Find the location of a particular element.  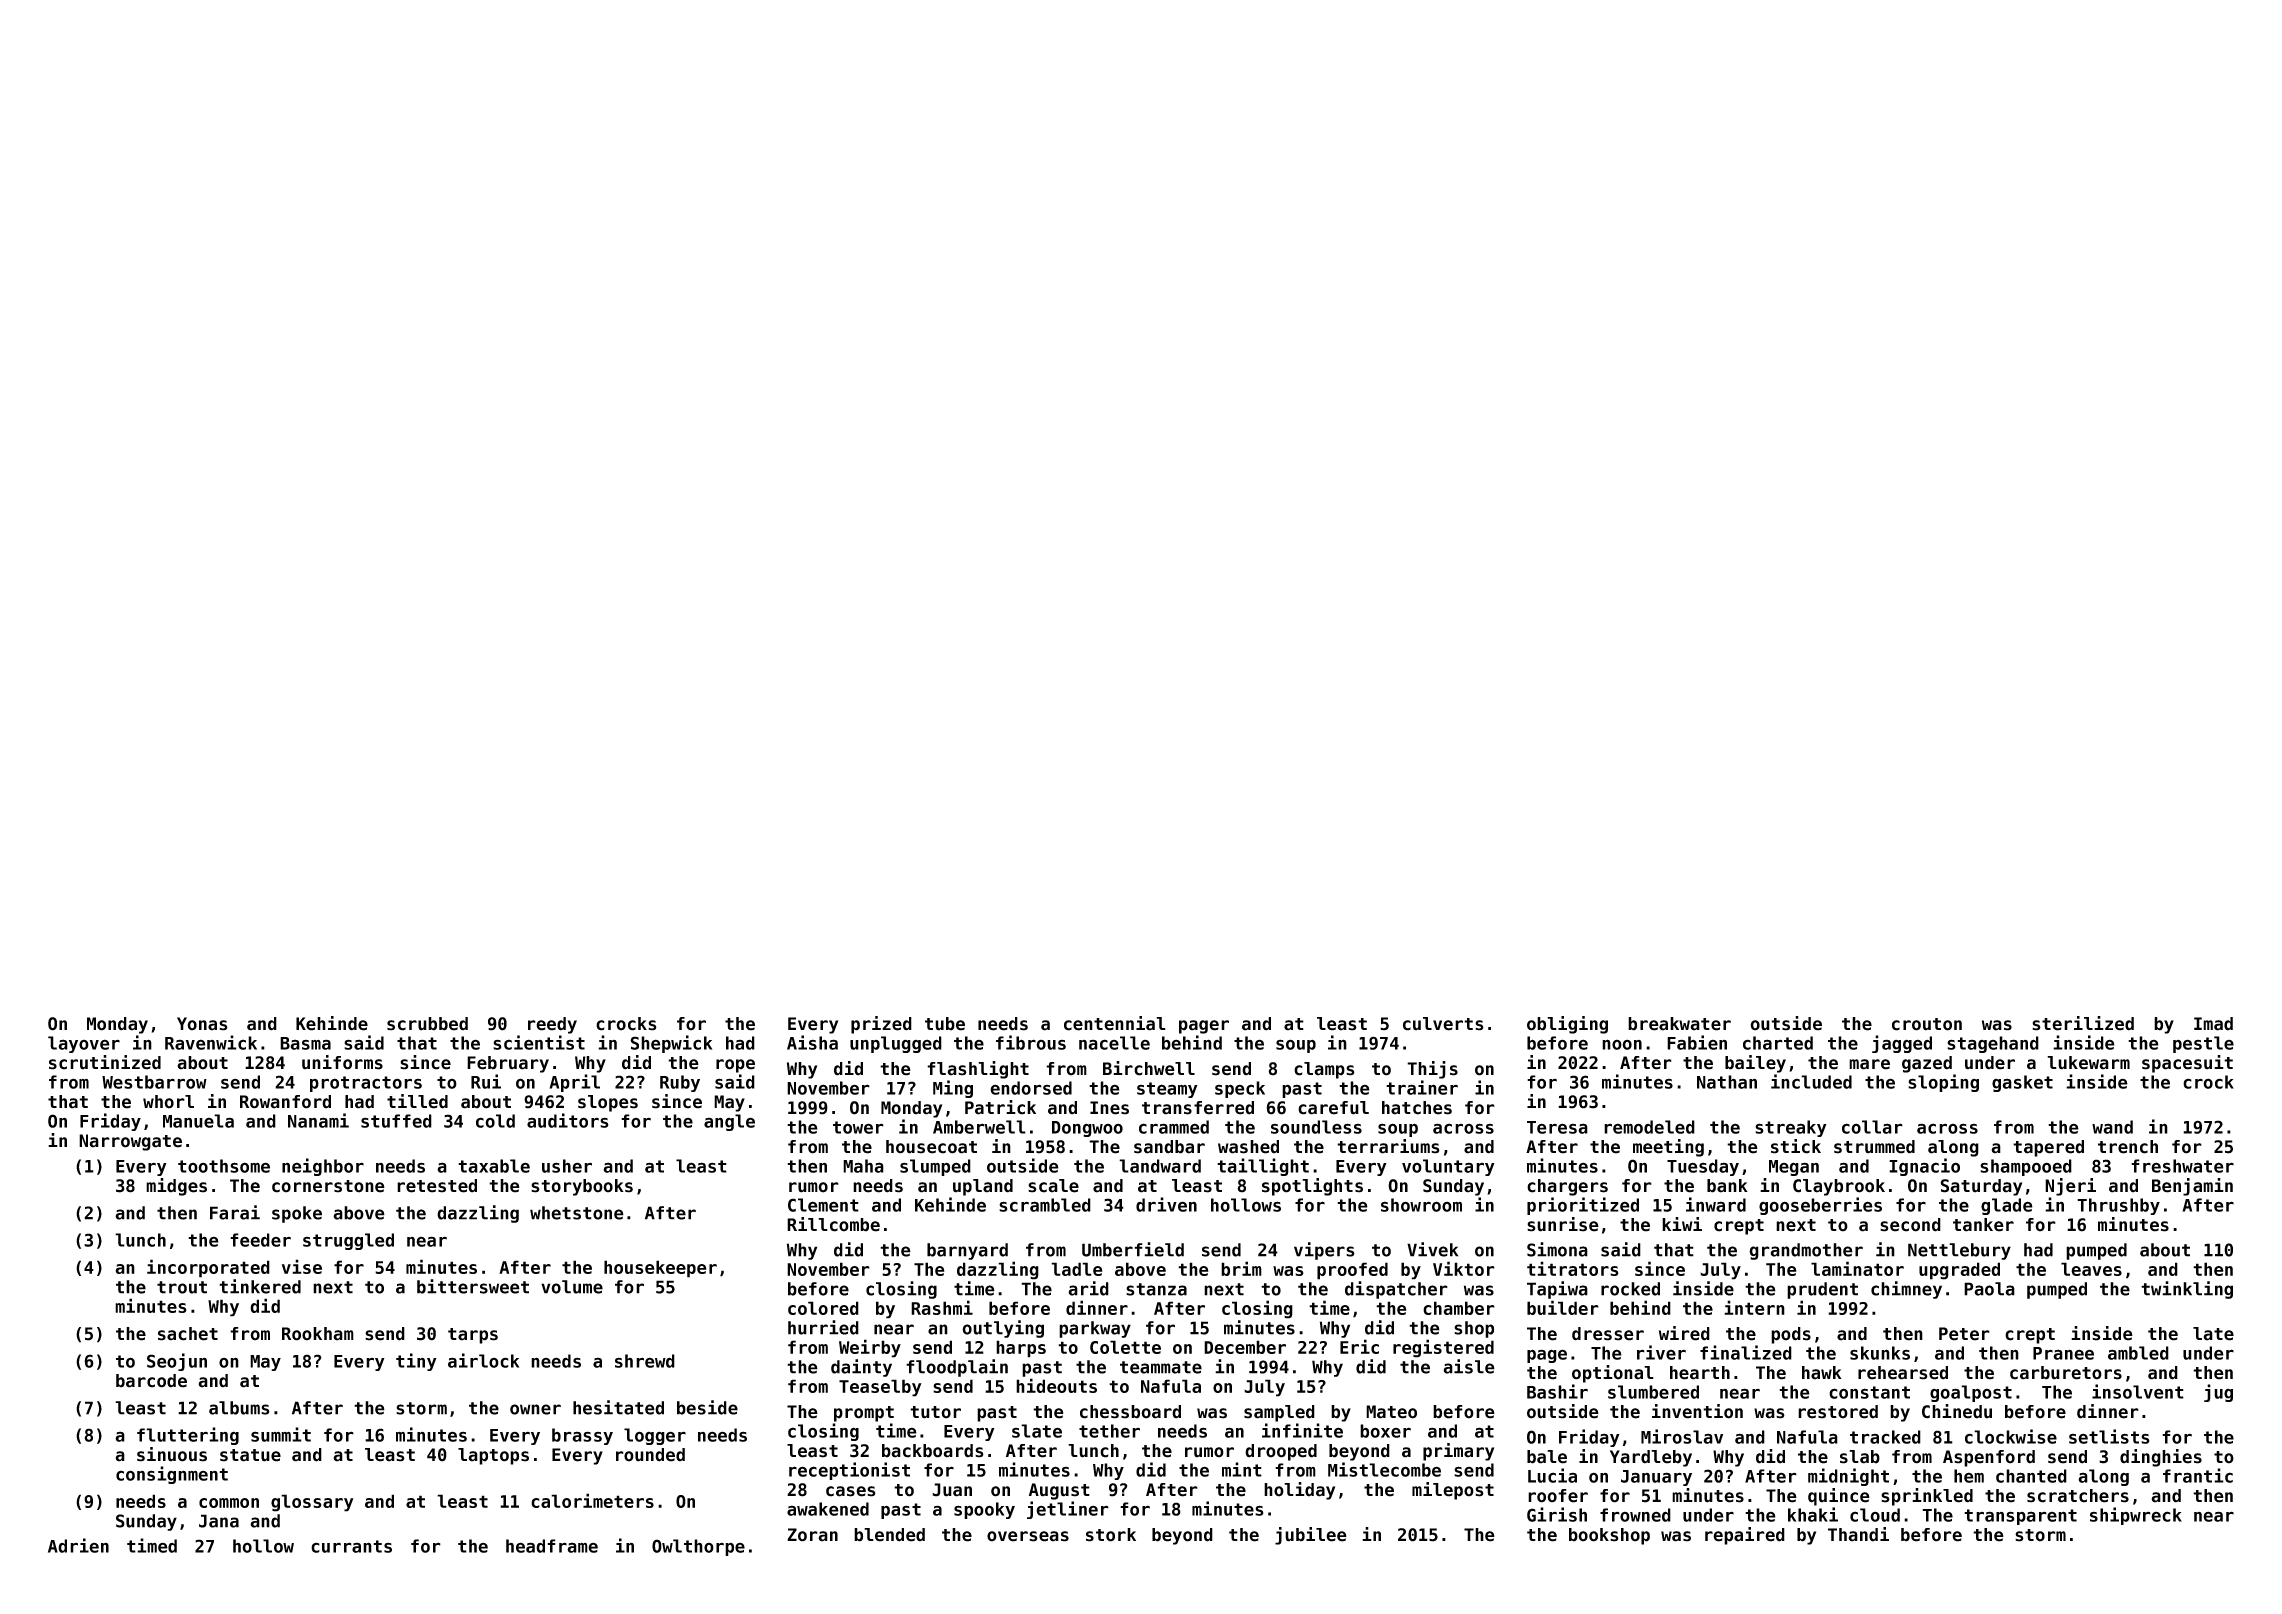

Ravenwick is located at coordinates (211, 1042).
